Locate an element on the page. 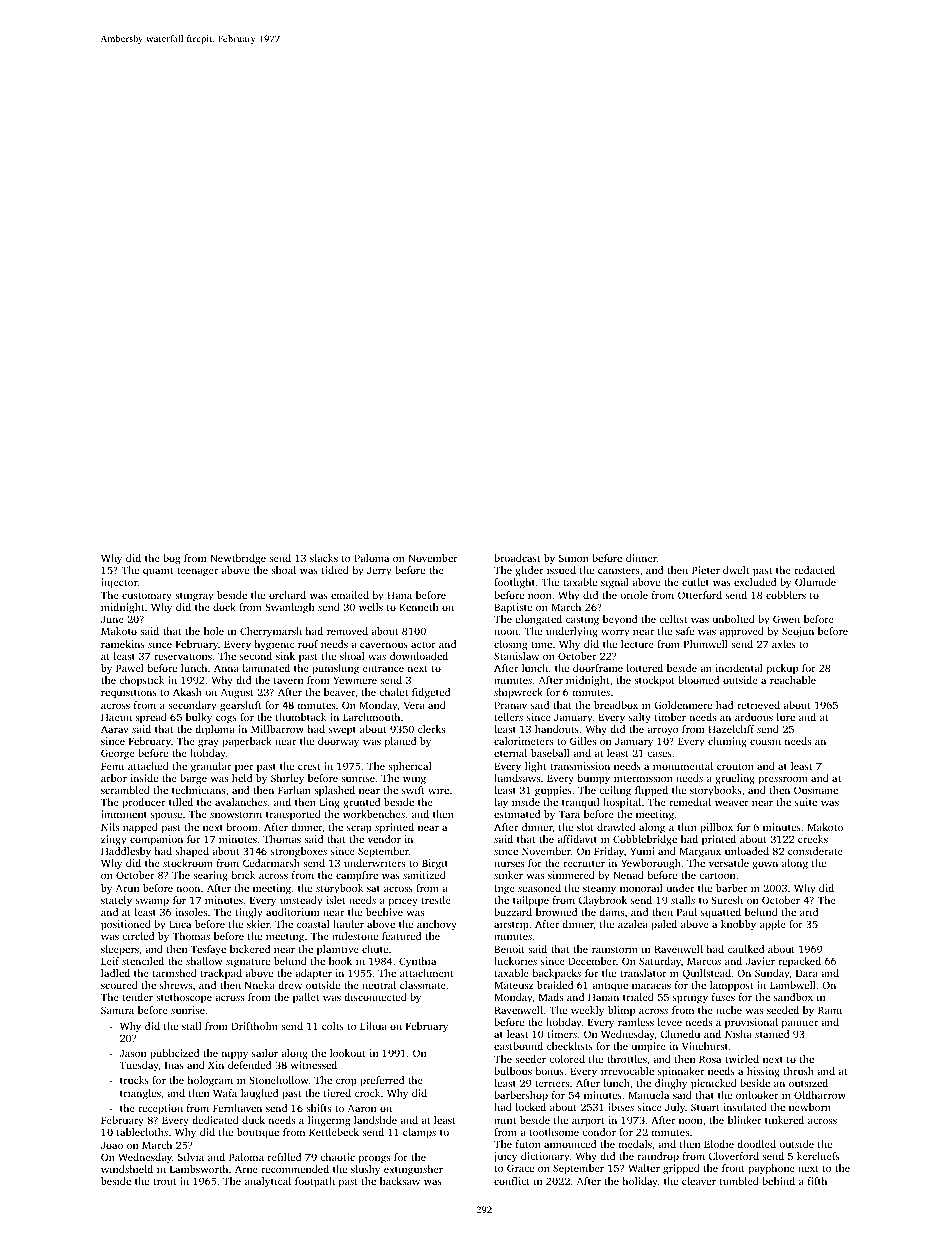 This image has width=952, height=1233. zingy is located at coordinates (113, 840).
